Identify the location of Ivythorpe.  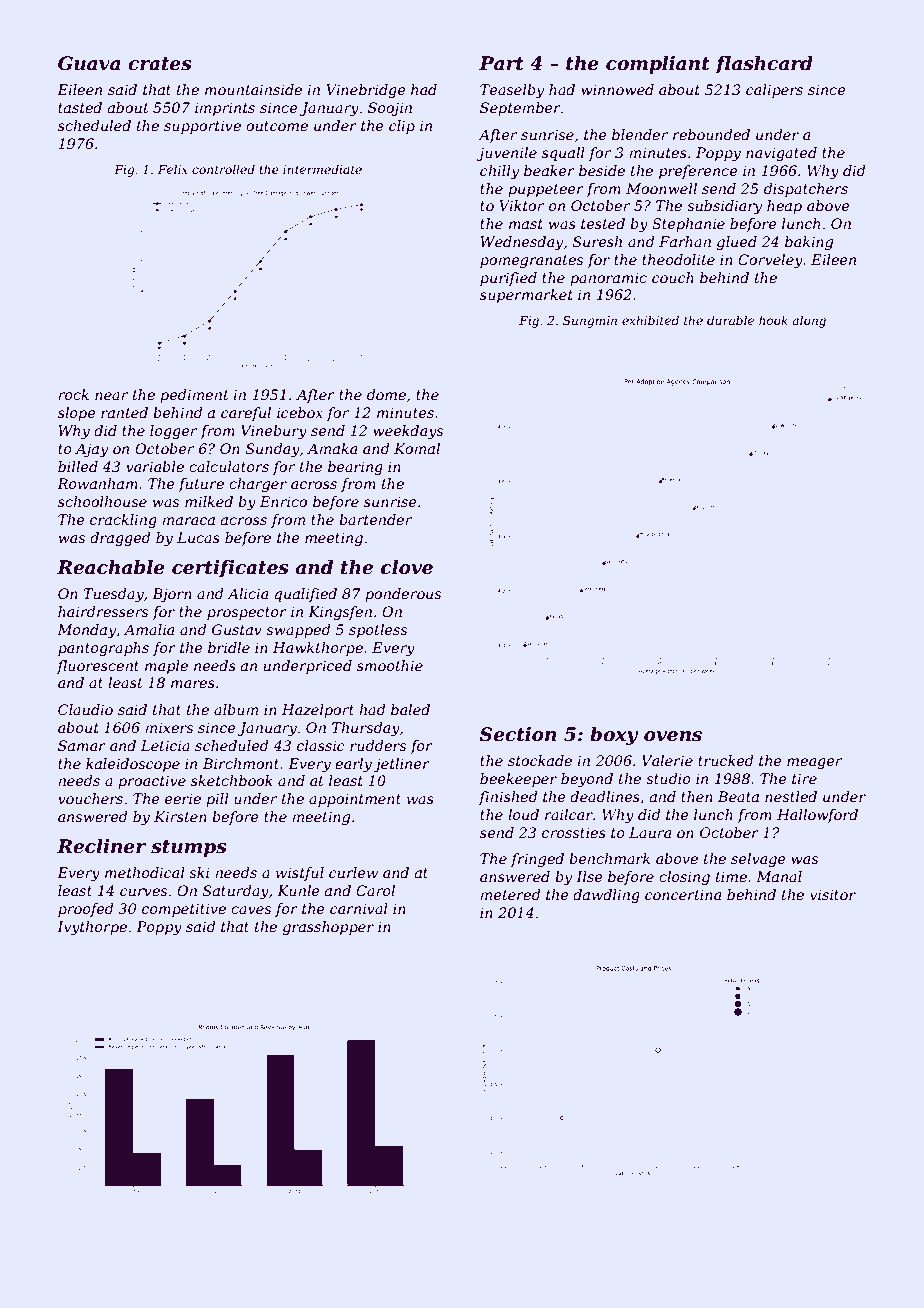
(92, 928).
